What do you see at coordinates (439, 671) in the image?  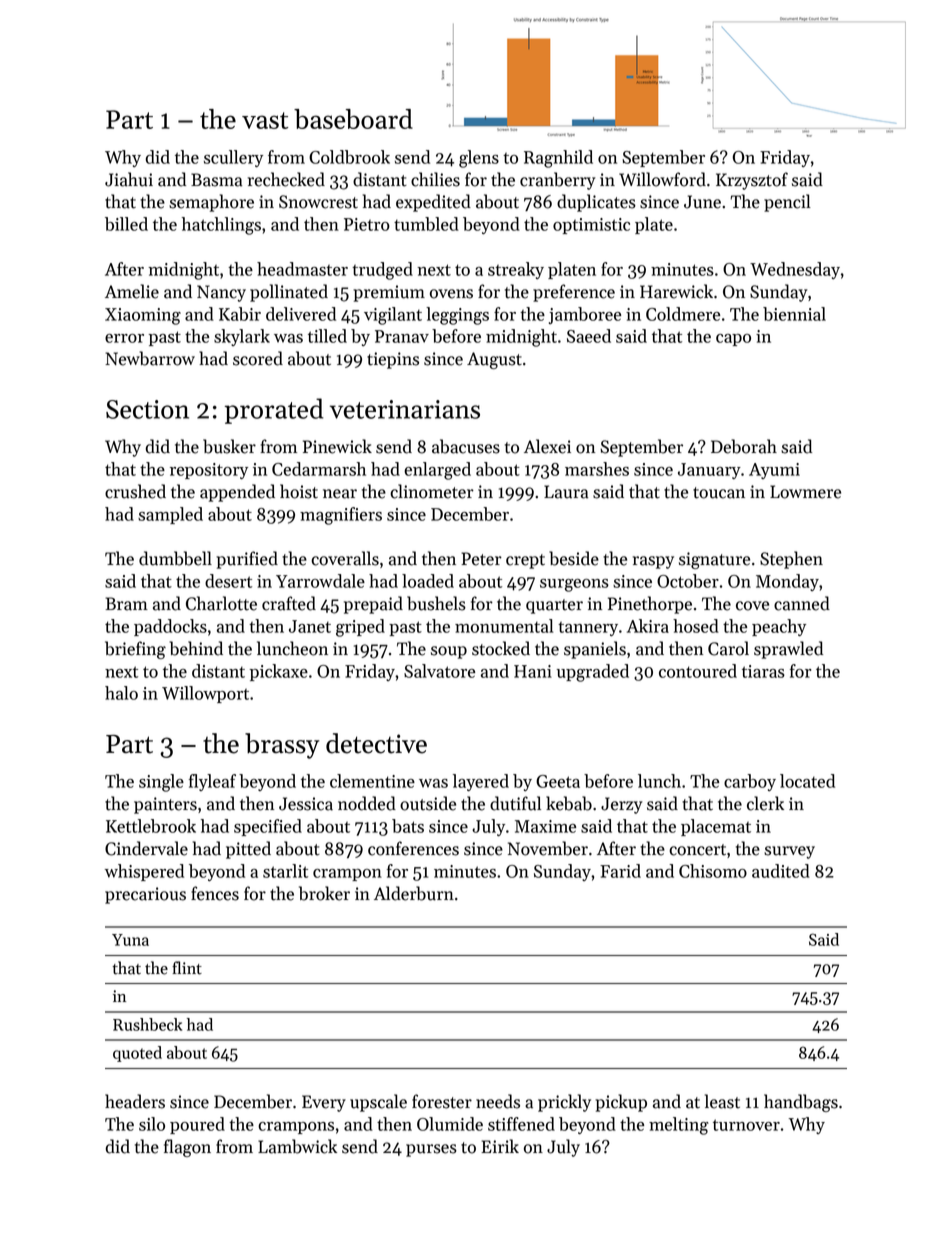 I see `Salvatore` at bounding box center [439, 671].
